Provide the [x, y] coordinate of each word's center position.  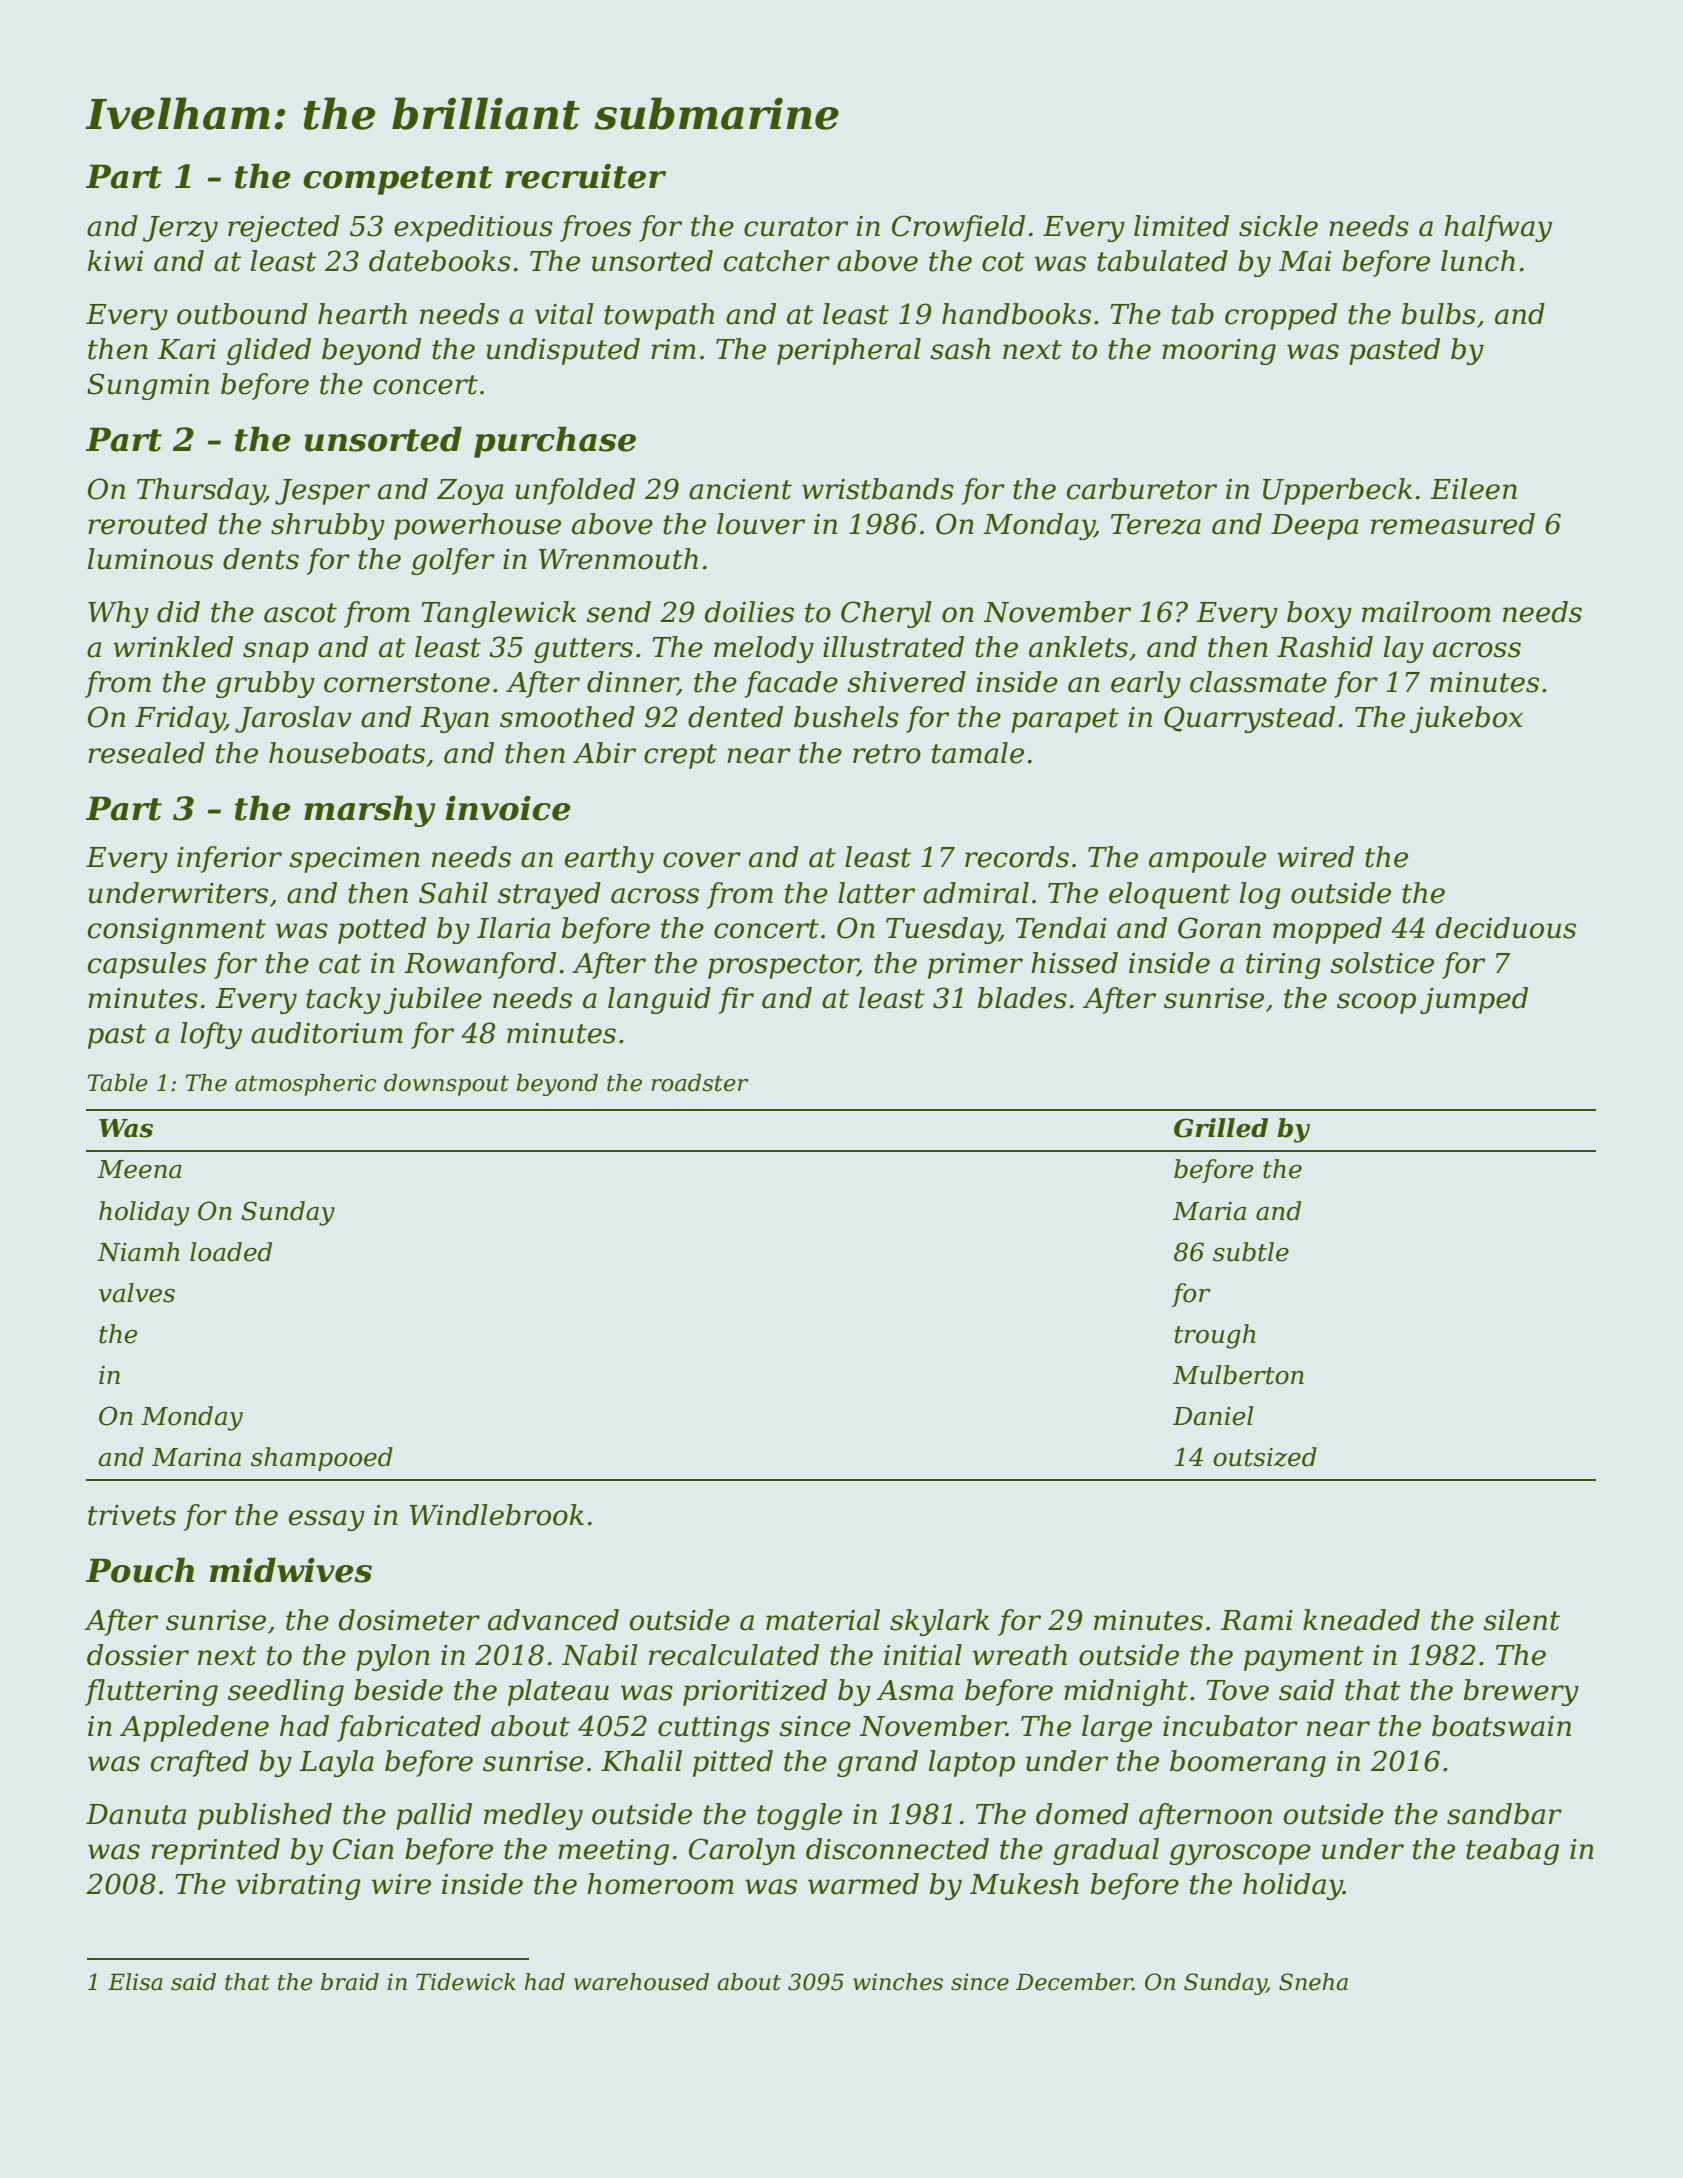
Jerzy [180, 229]
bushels [846, 717]
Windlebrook [497, 1515]
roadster [699, 1083]
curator [796, 227]
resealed [146, 753]
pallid [434, 1816]
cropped [1281, 316]
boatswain [1501, 1726]
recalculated [734, 1655]
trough [1215, 1336]
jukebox [1466, 719]
